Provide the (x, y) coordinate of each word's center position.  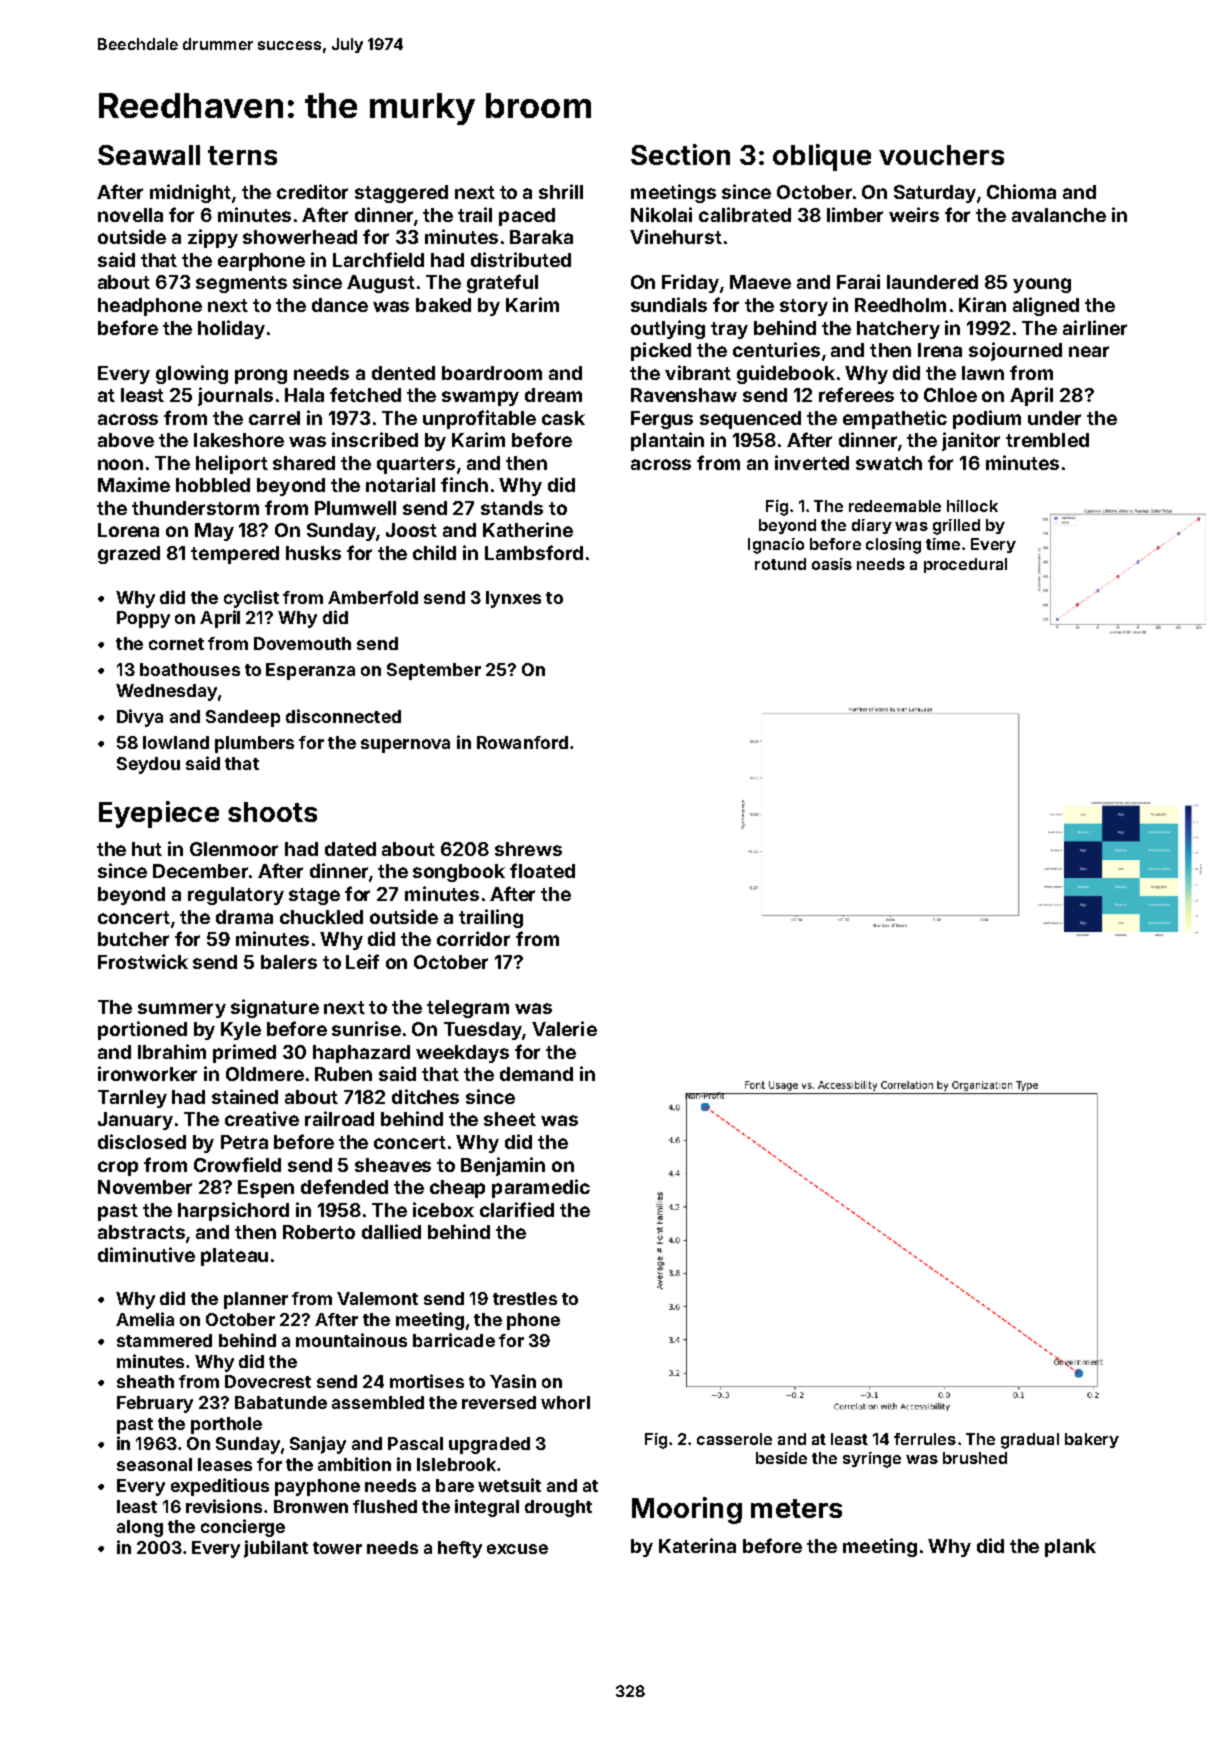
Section (680, 154)
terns (242, 155)
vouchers (941, 155)
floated (542, 870)
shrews (528, 849)
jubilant (276, 1549)
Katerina (697, 1545)
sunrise (366, 1028)
